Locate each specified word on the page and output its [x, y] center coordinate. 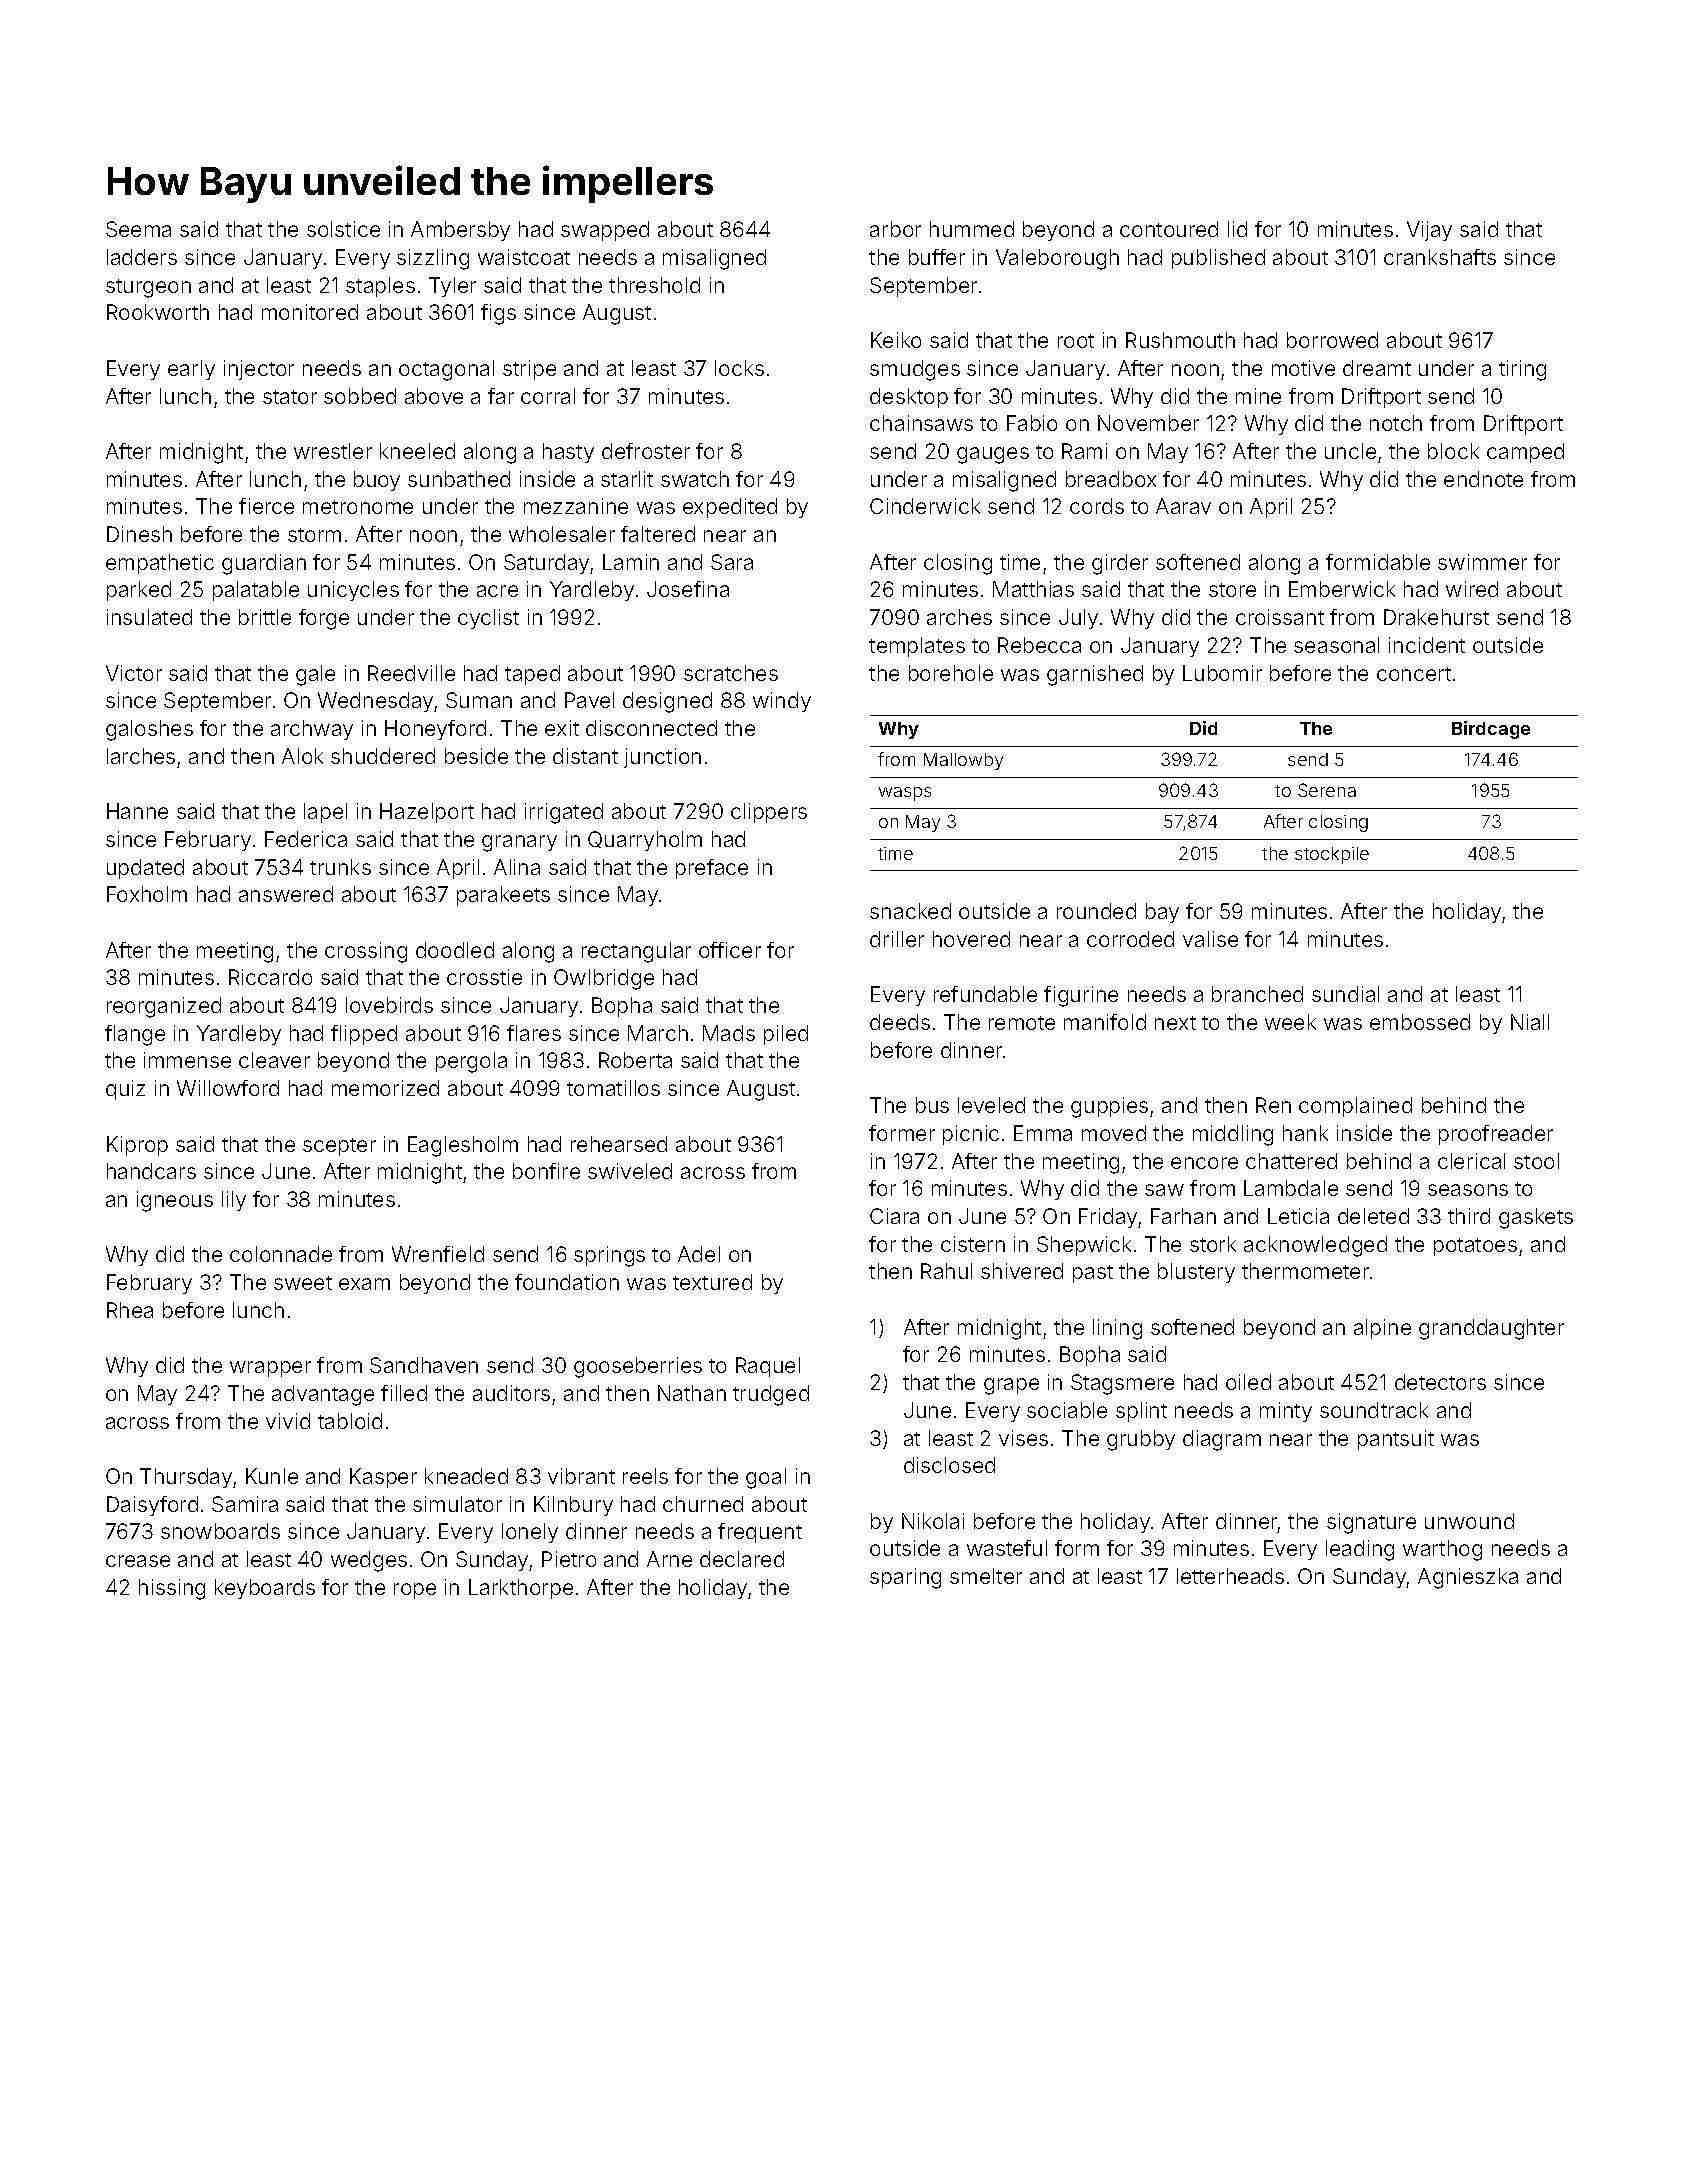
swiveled [630, 1171]
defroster [646, 451]
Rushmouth [1180, 340]
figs [498, 314]
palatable [256, 591]
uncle [1350, 451]
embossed [1420, 1022]
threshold [654, 285]
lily [234, 1201]
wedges [369, 1561]
